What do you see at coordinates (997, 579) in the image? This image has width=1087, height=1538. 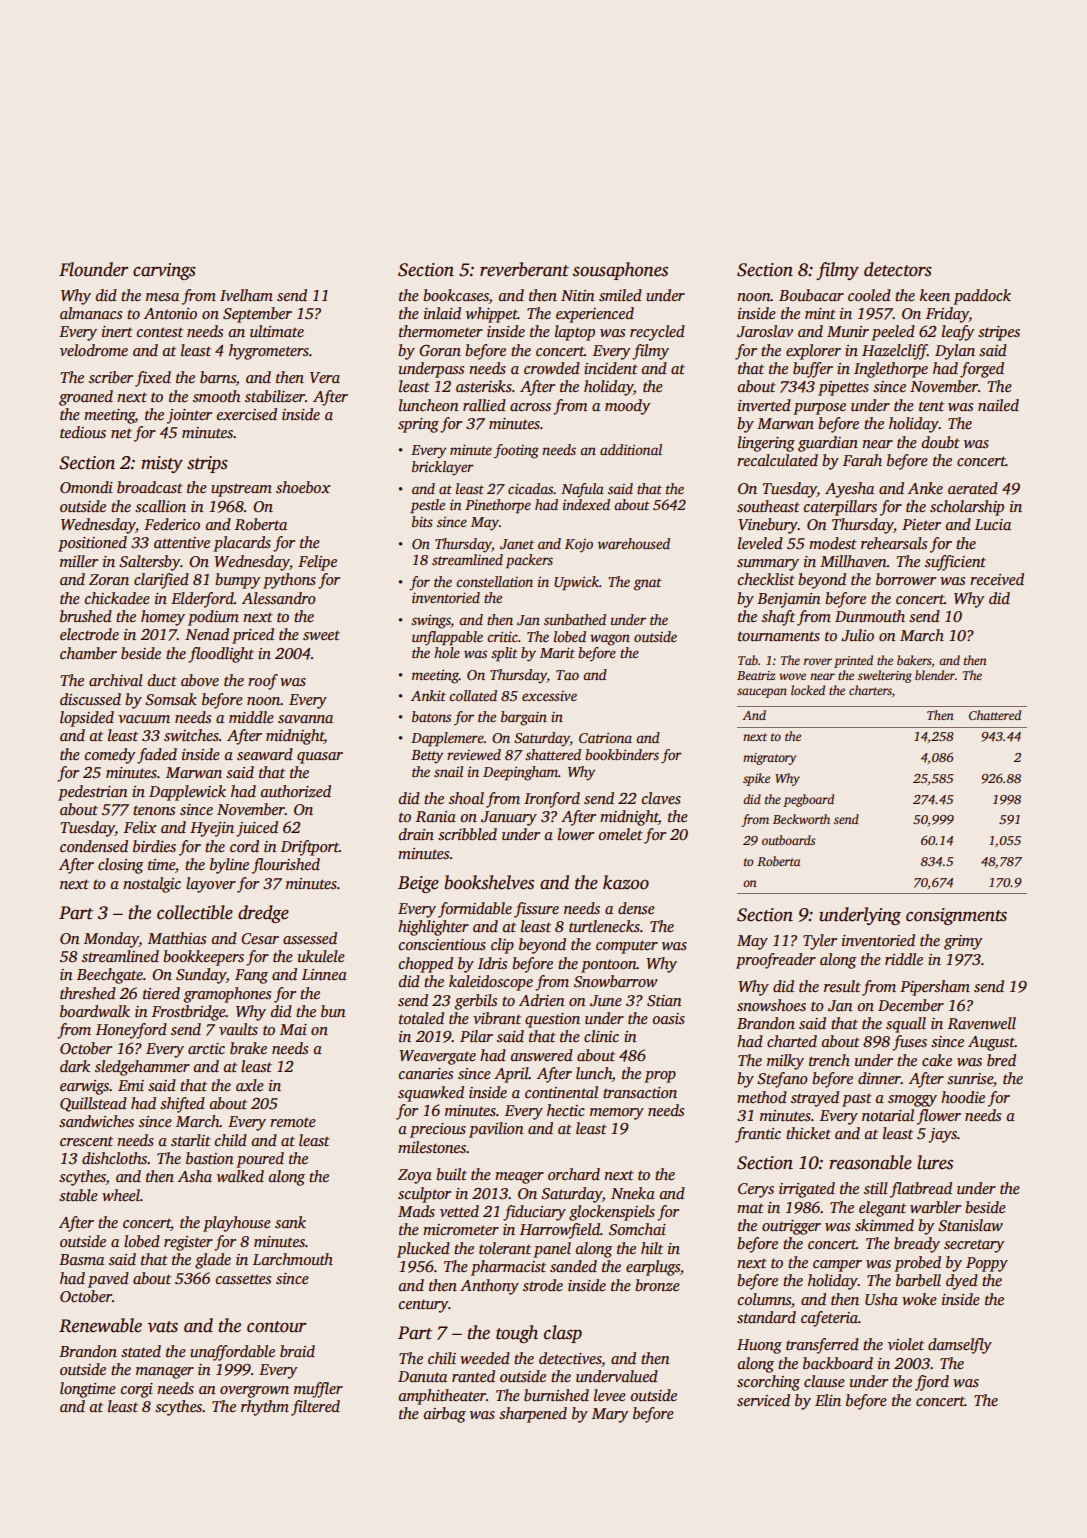 I see `received` at bounding box center [997, 579].
